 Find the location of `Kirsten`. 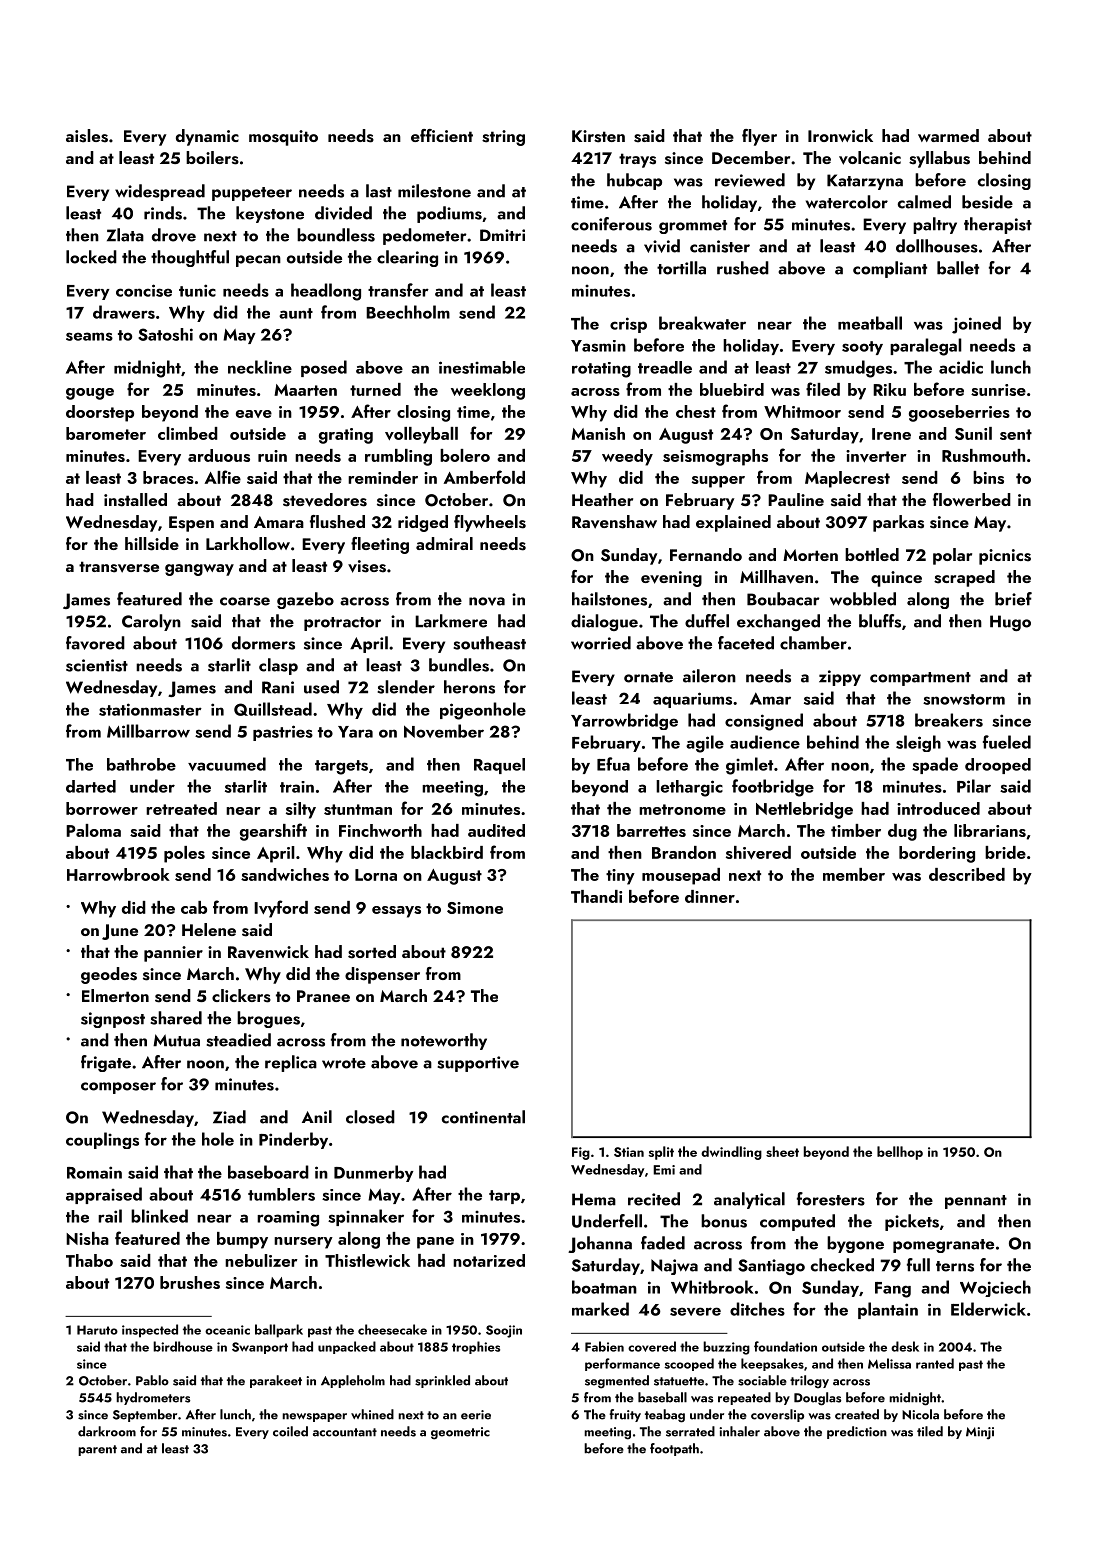

Kirsten is located at coordinates (598, 136).
